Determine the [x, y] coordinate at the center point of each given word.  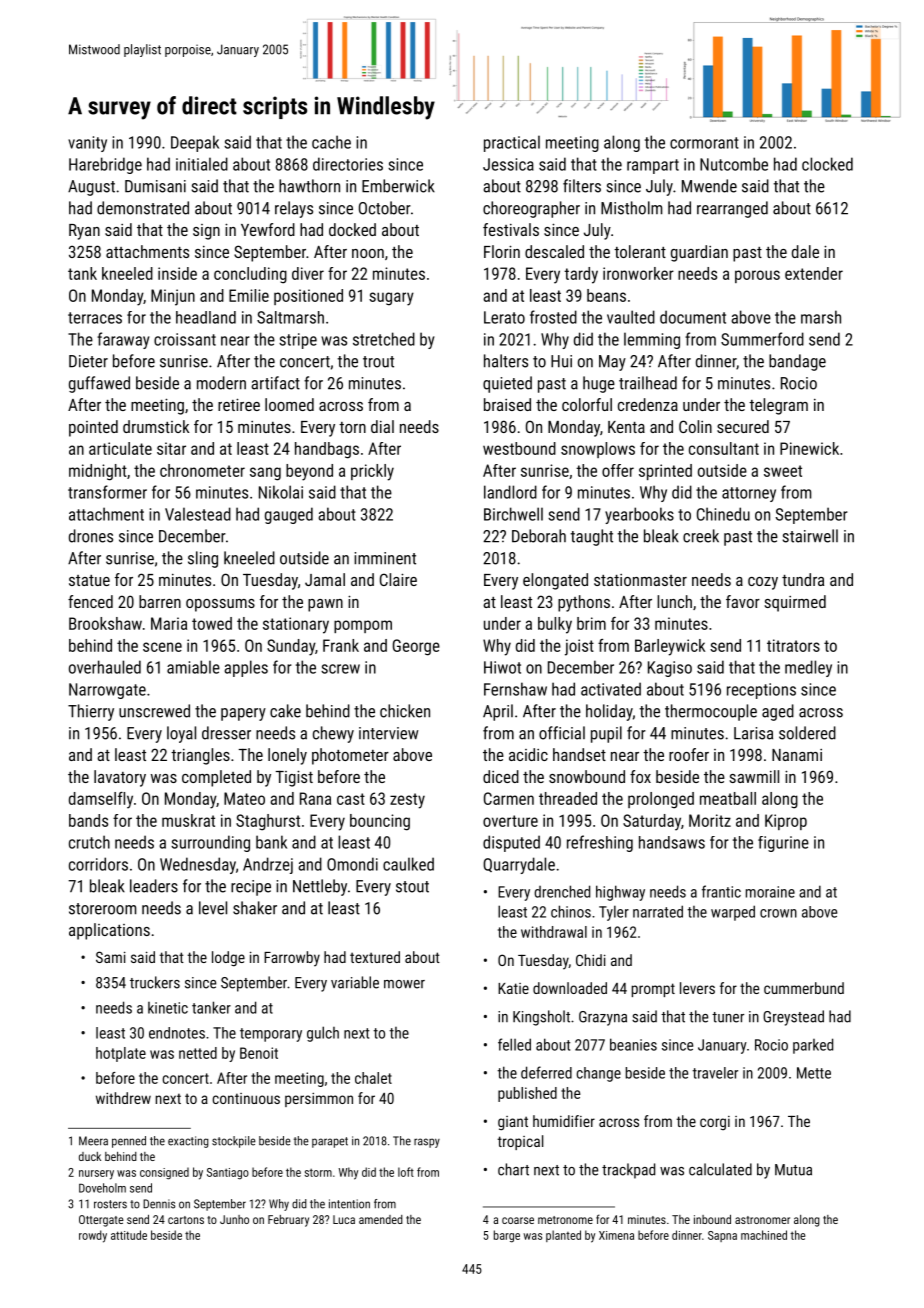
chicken [405, 711]
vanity [87, 144]
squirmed [795, 603]
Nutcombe [734, 164]
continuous [246, 1098]
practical [512, 143]
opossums [220, 605]
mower [404, 984]
